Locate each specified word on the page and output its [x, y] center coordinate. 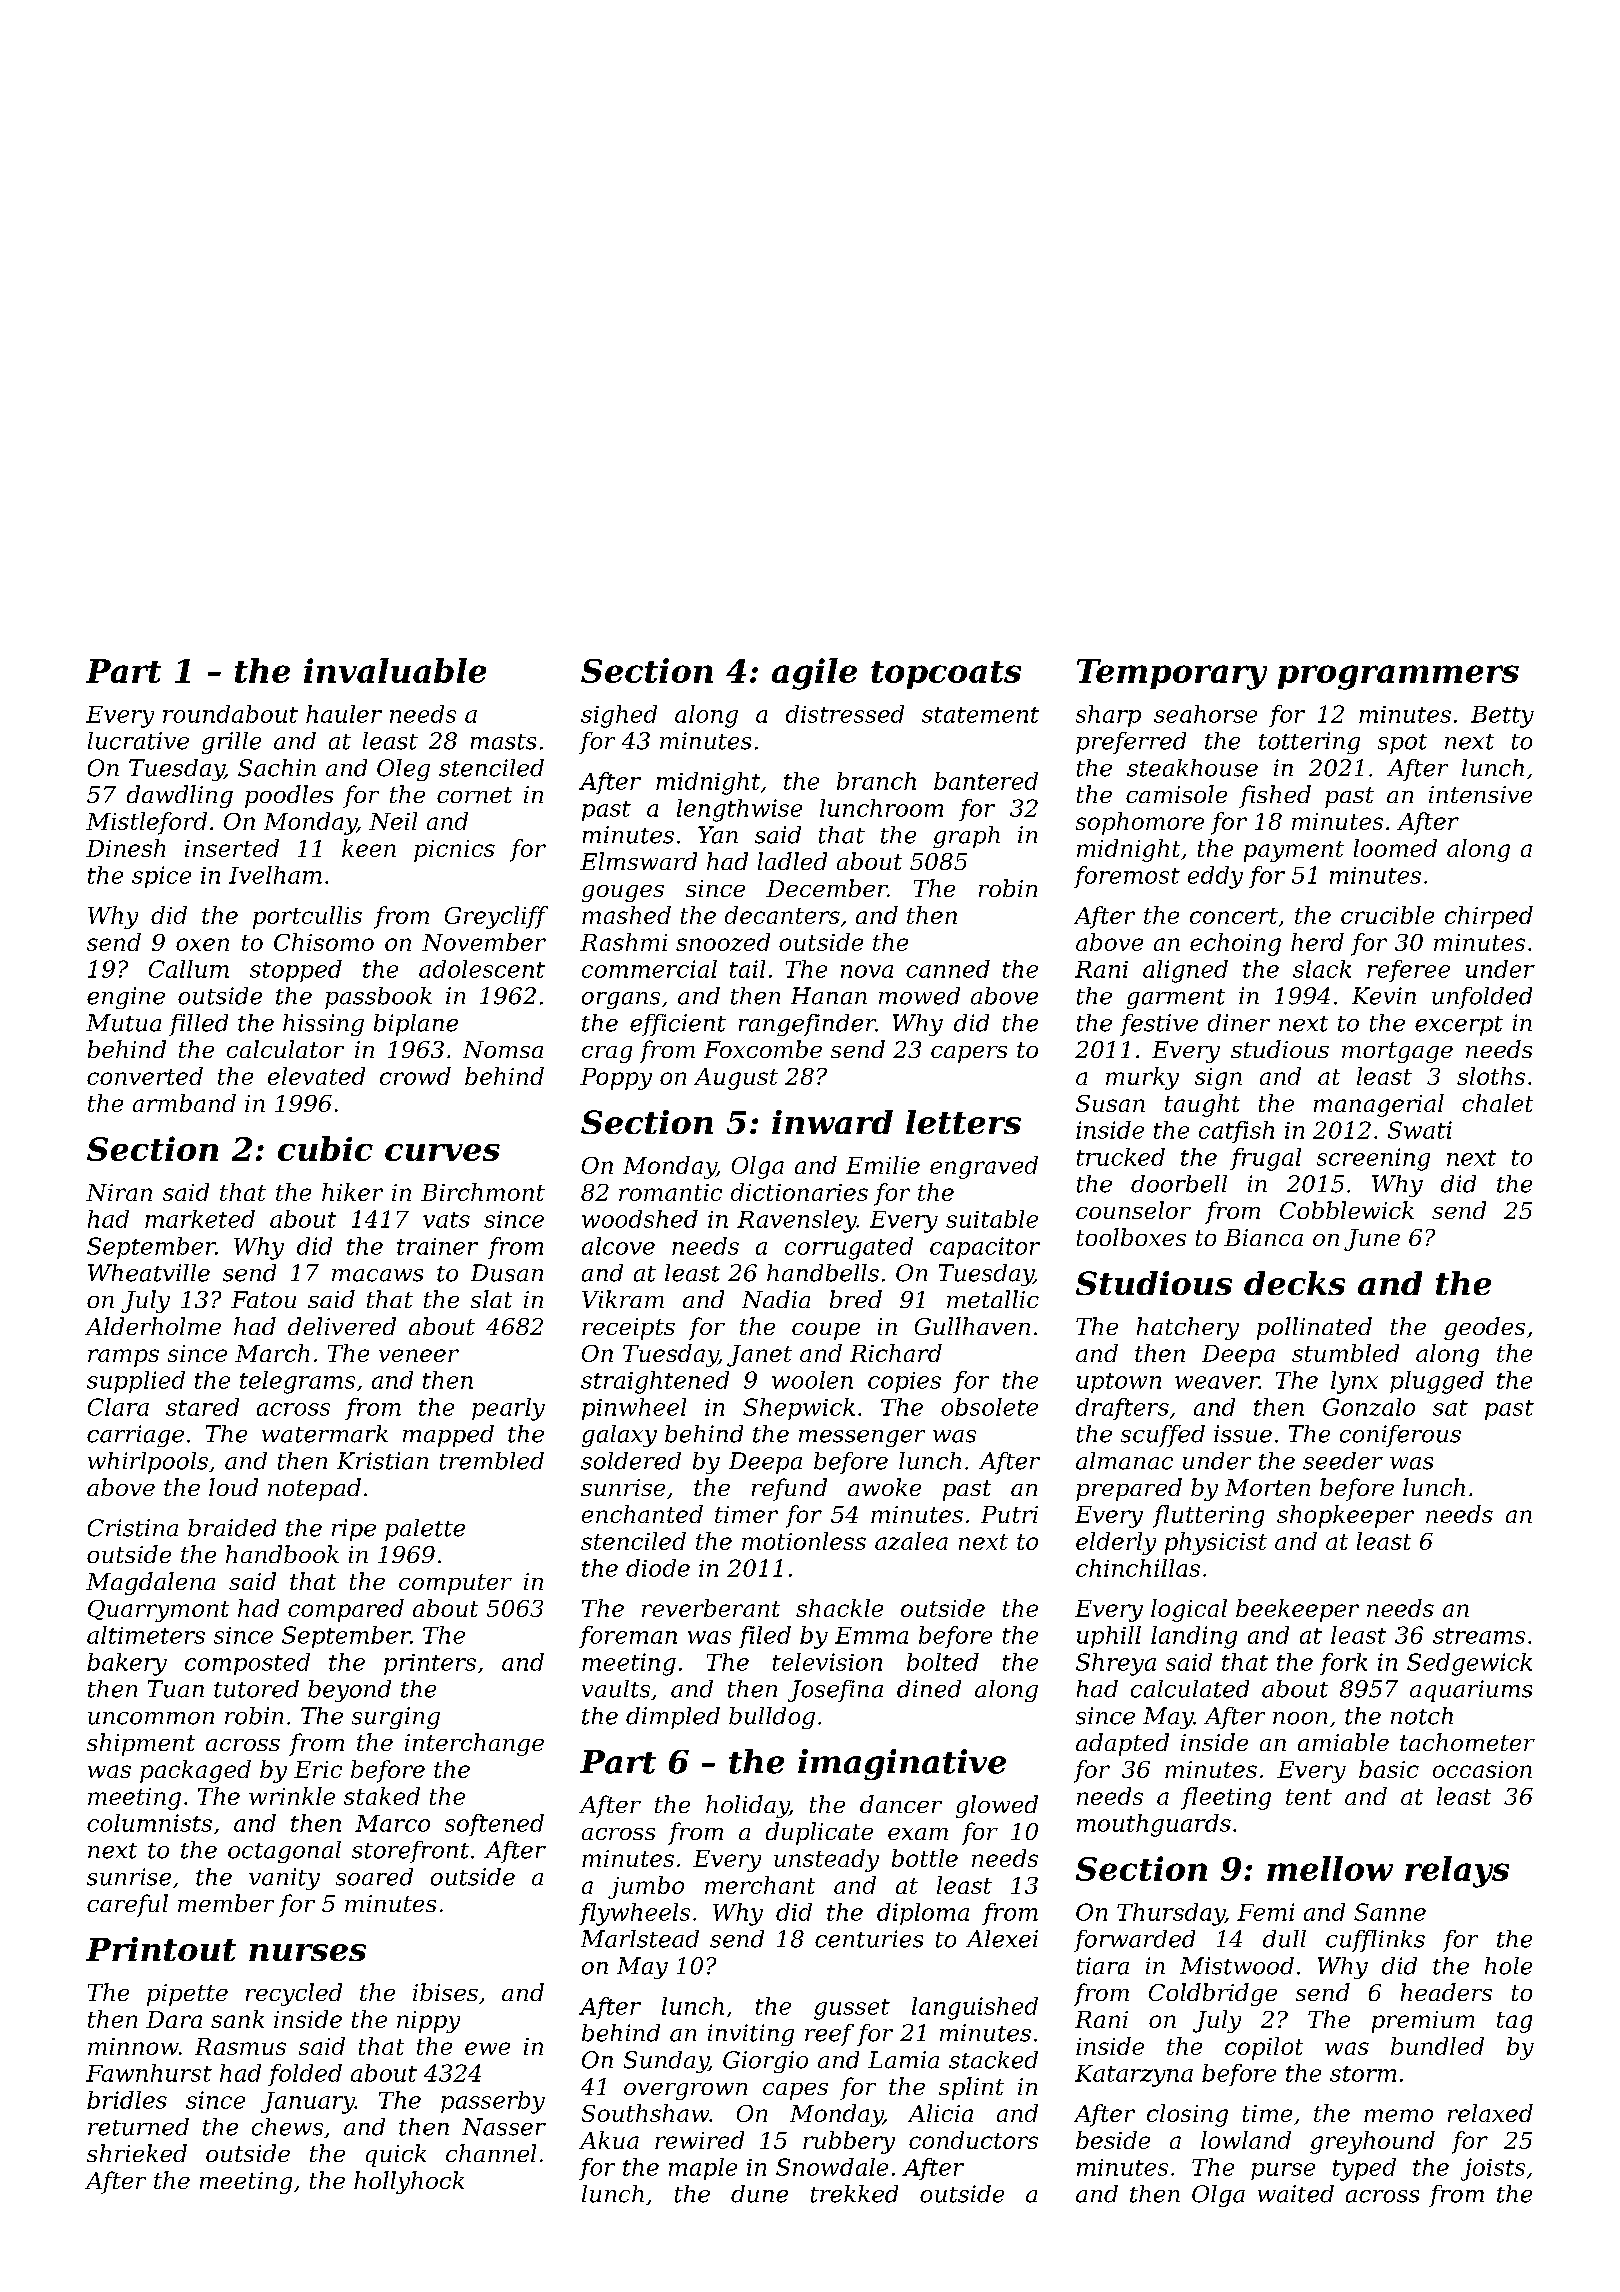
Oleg [403, 770]
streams [1479, 1636]
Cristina [133, 1528]
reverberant [711, 1608]
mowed [919, 996]
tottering [1309, 743]
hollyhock [409, 2182]
